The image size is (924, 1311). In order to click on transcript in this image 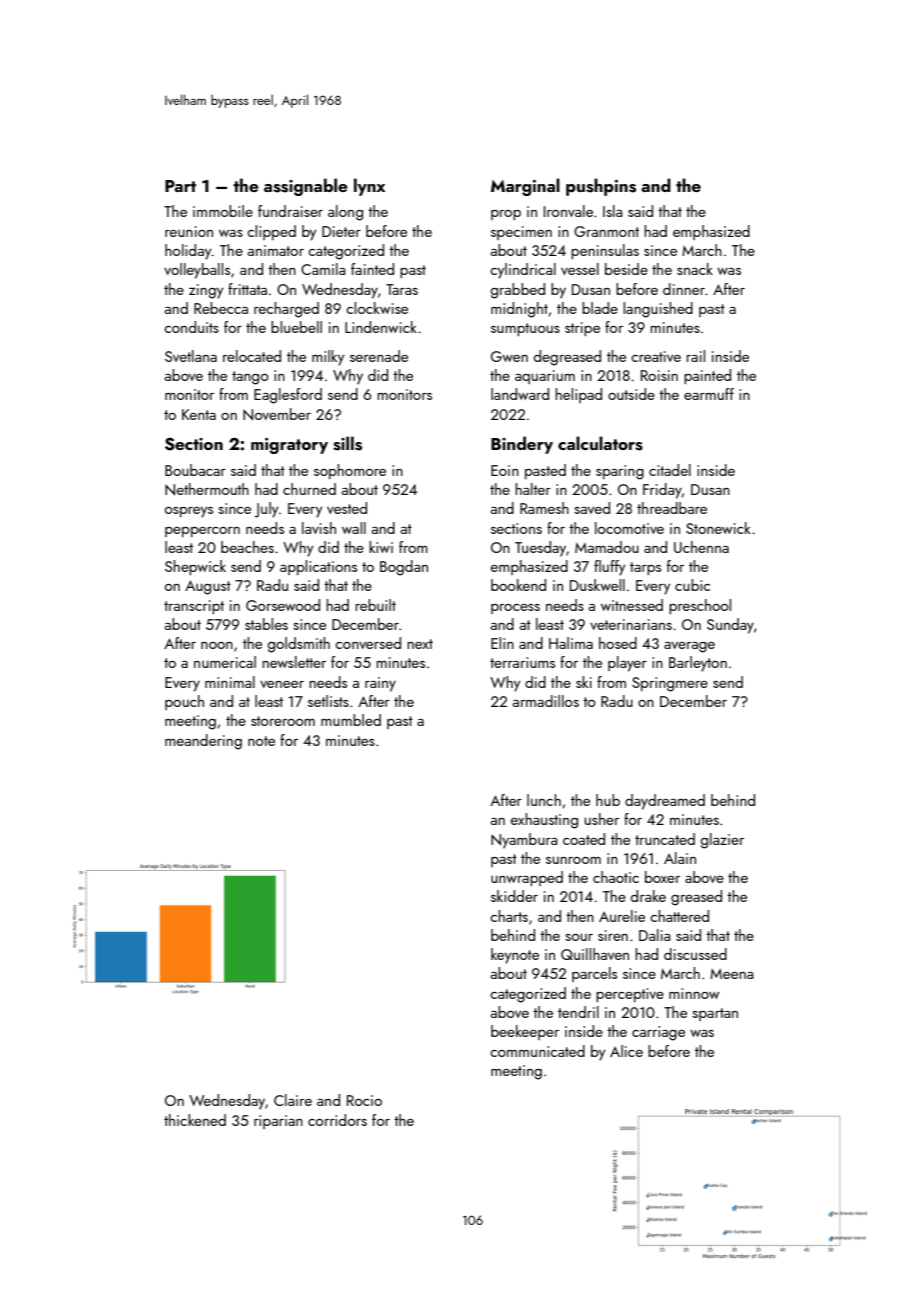, I will do `click(194, 607)`.
